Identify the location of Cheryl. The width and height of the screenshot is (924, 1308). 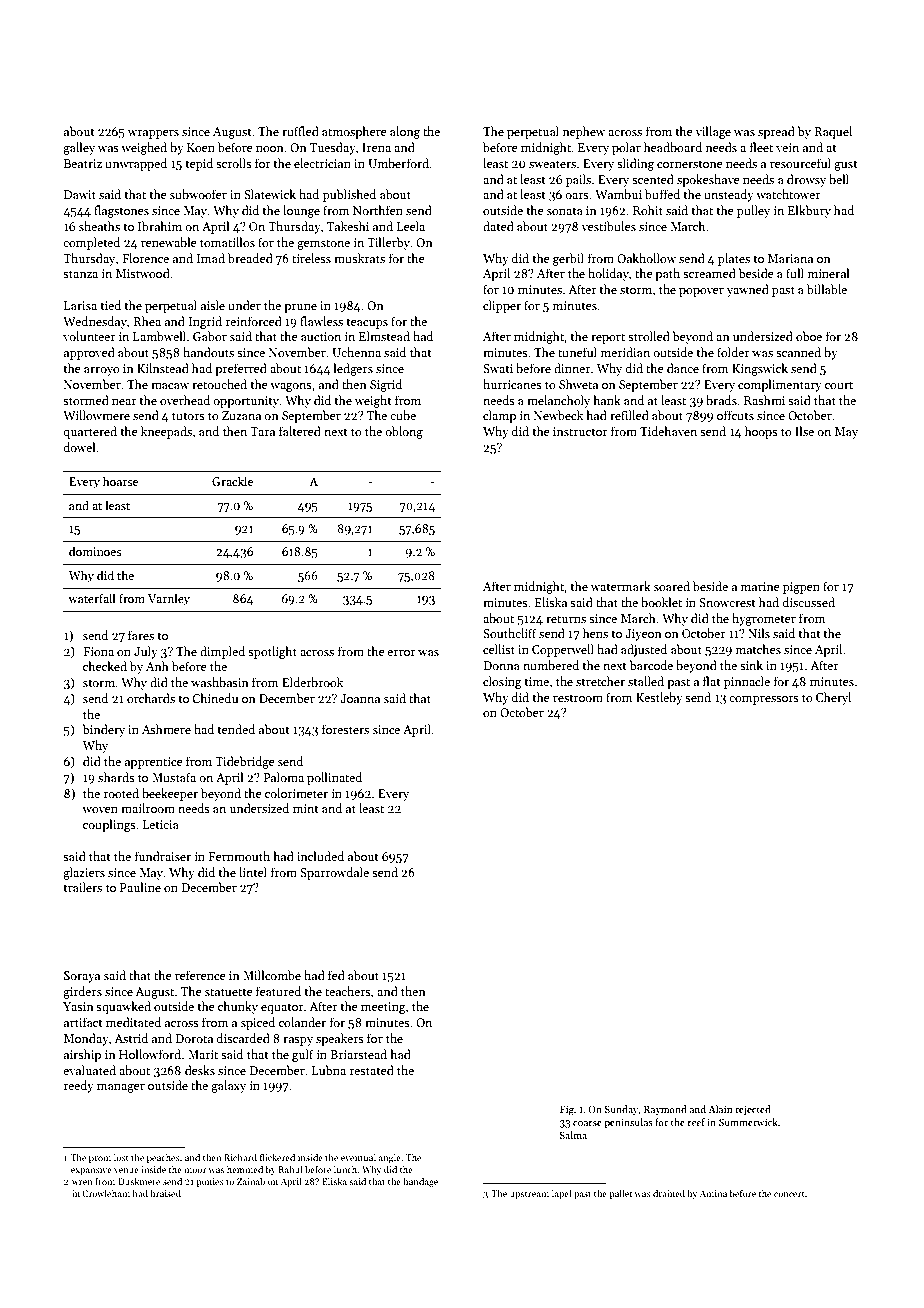
(833, 698).
